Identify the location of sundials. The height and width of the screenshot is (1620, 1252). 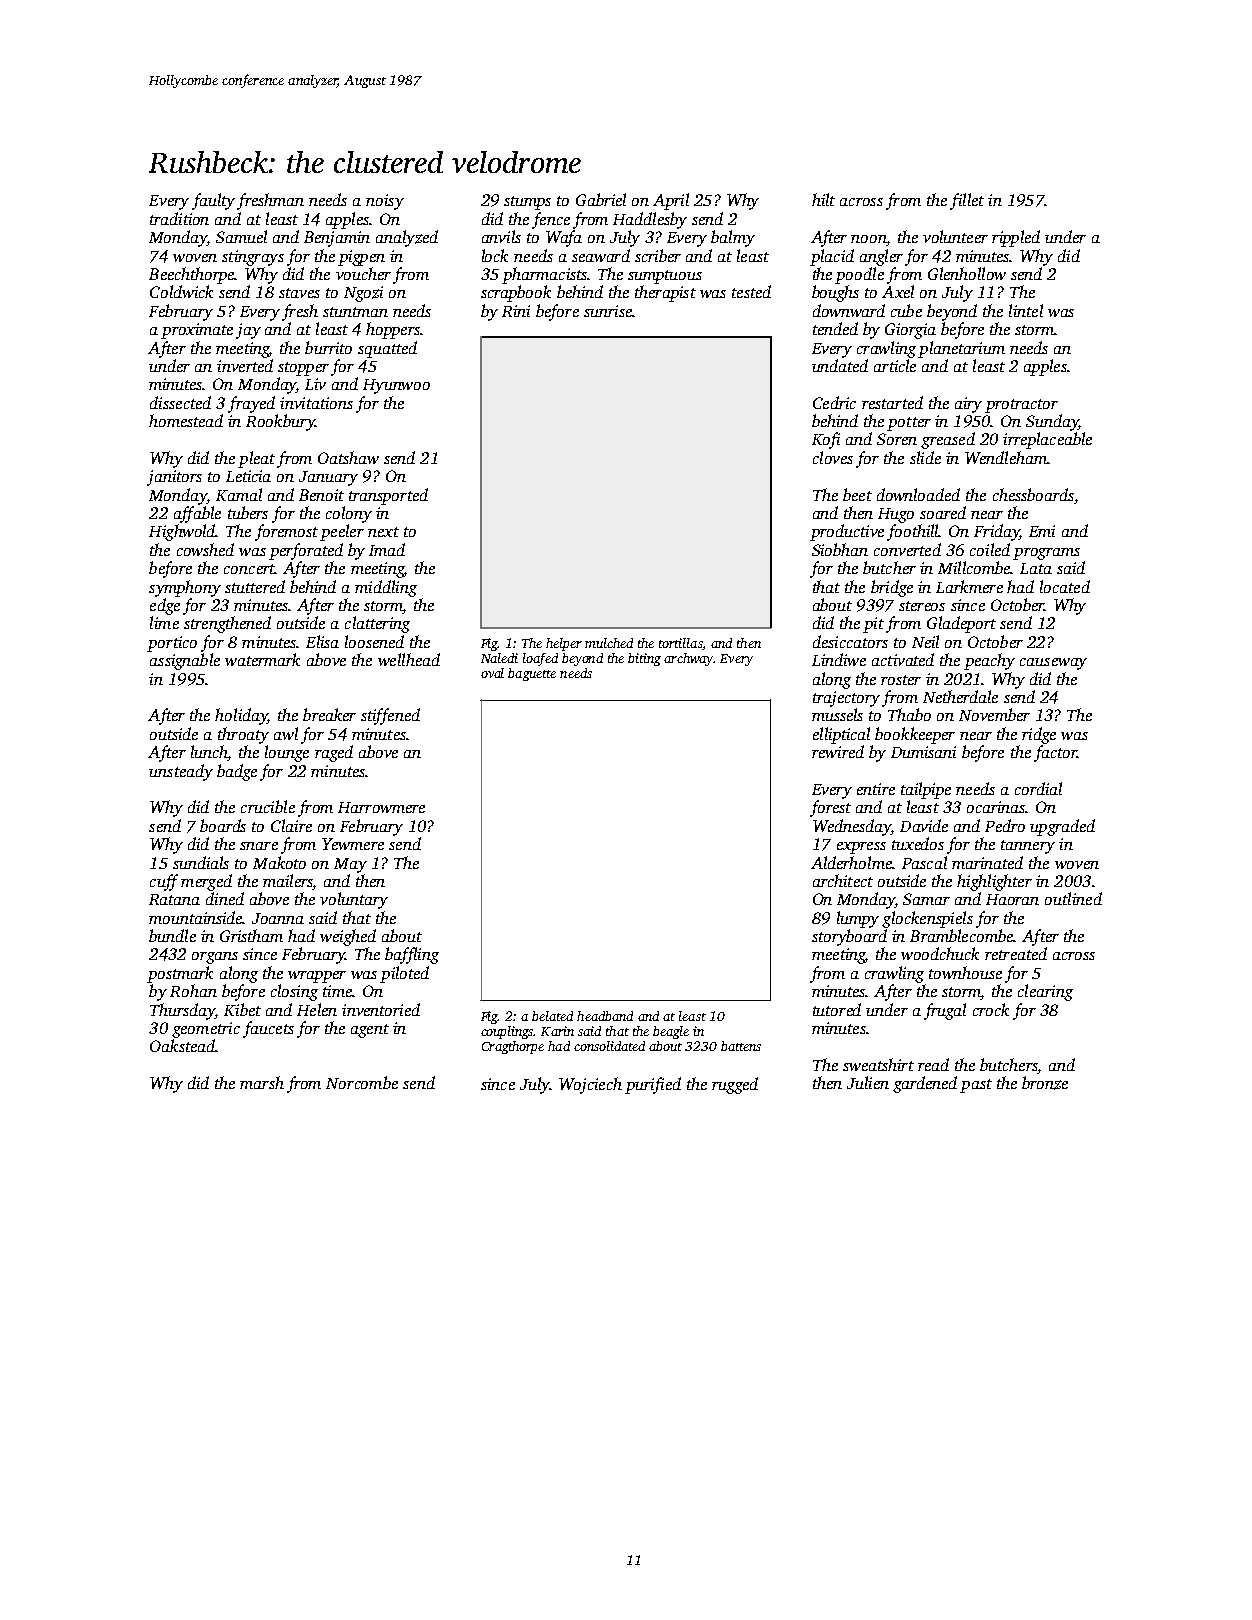
(201, 862).
